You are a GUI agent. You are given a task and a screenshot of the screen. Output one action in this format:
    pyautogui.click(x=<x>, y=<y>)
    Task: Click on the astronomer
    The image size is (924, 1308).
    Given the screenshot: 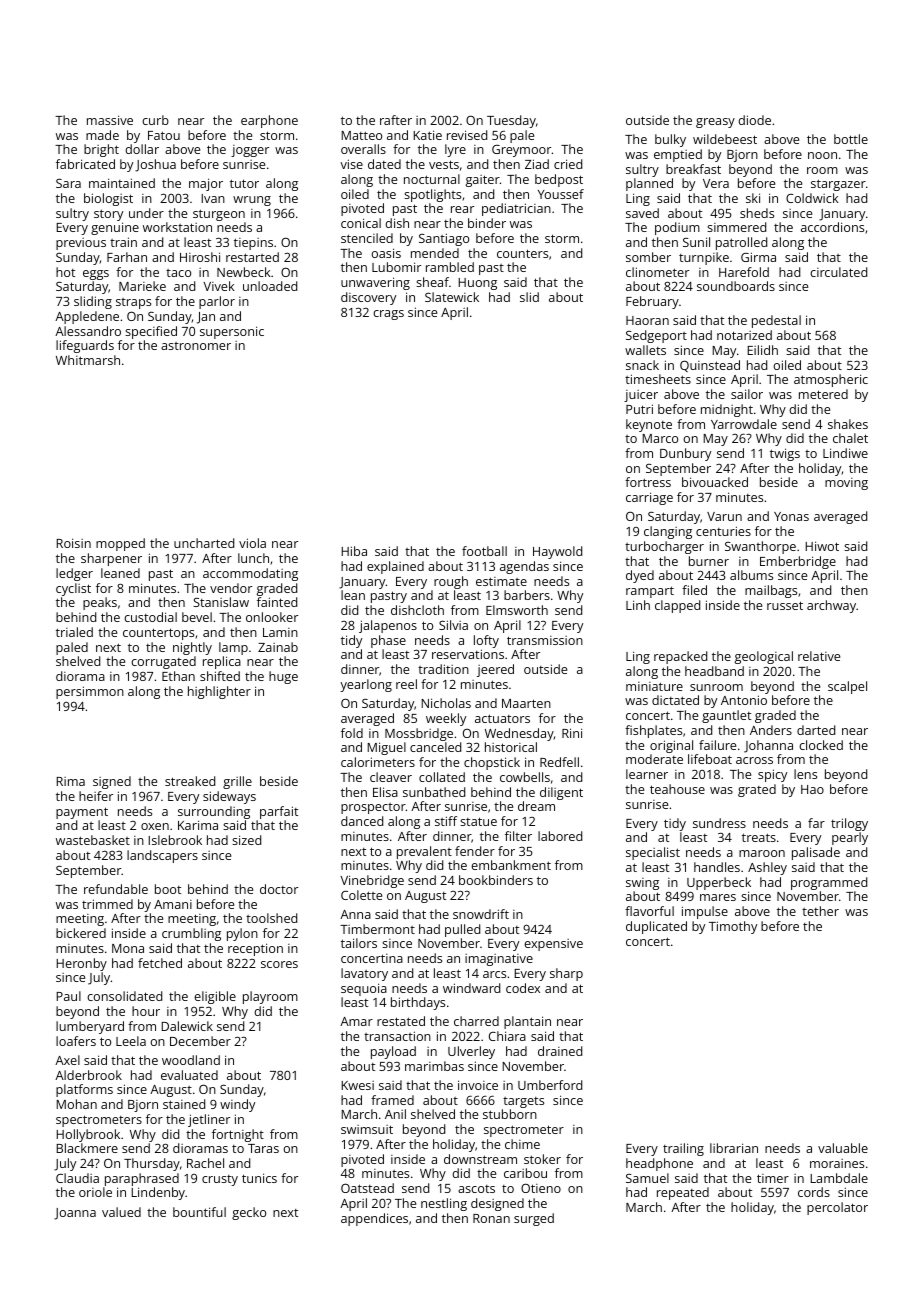 What is the action you would take?
    pyautogui.click(x=196, y=346)
